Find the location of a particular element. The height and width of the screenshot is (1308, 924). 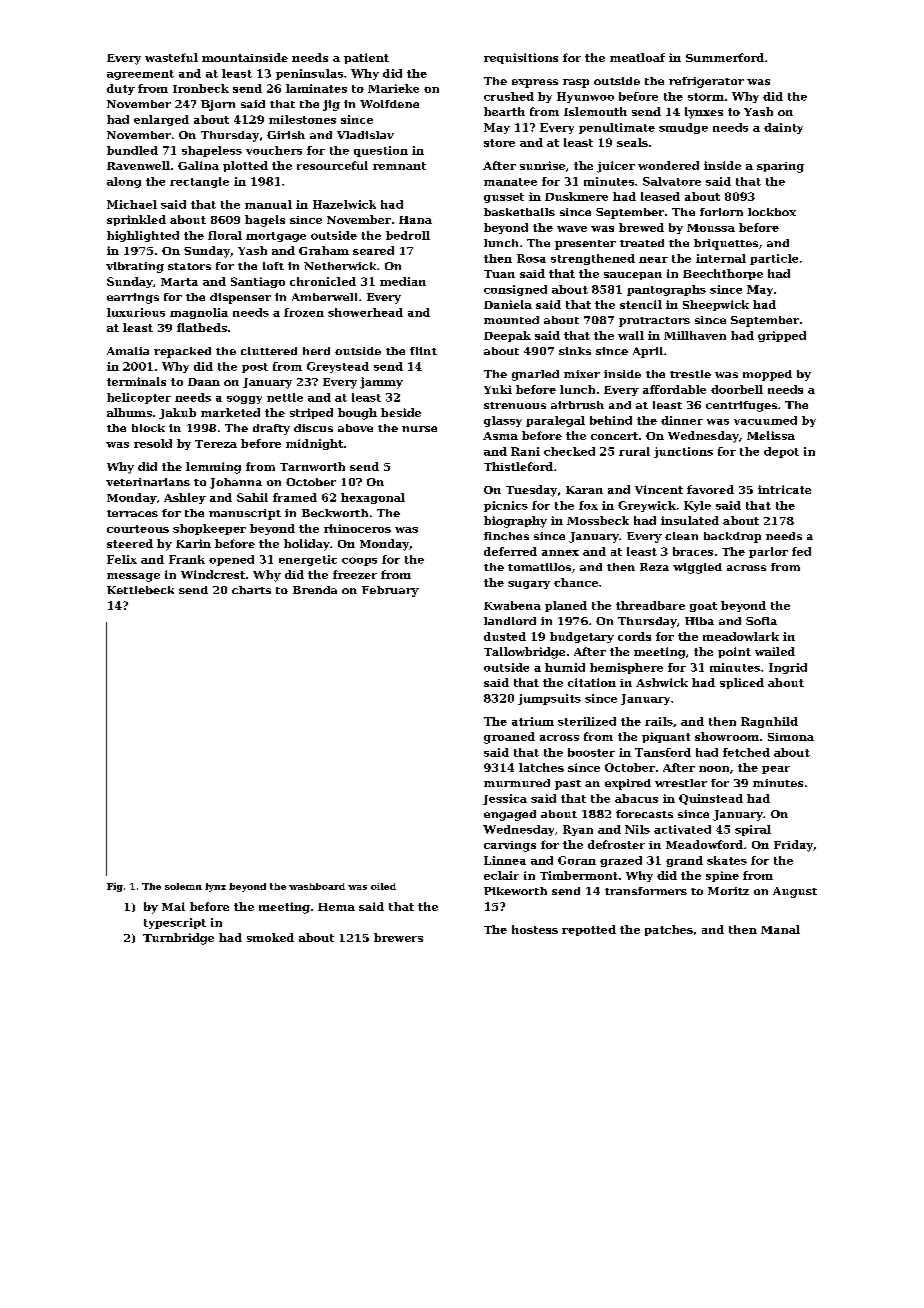

repotted is located at coordinates (589, 930).
